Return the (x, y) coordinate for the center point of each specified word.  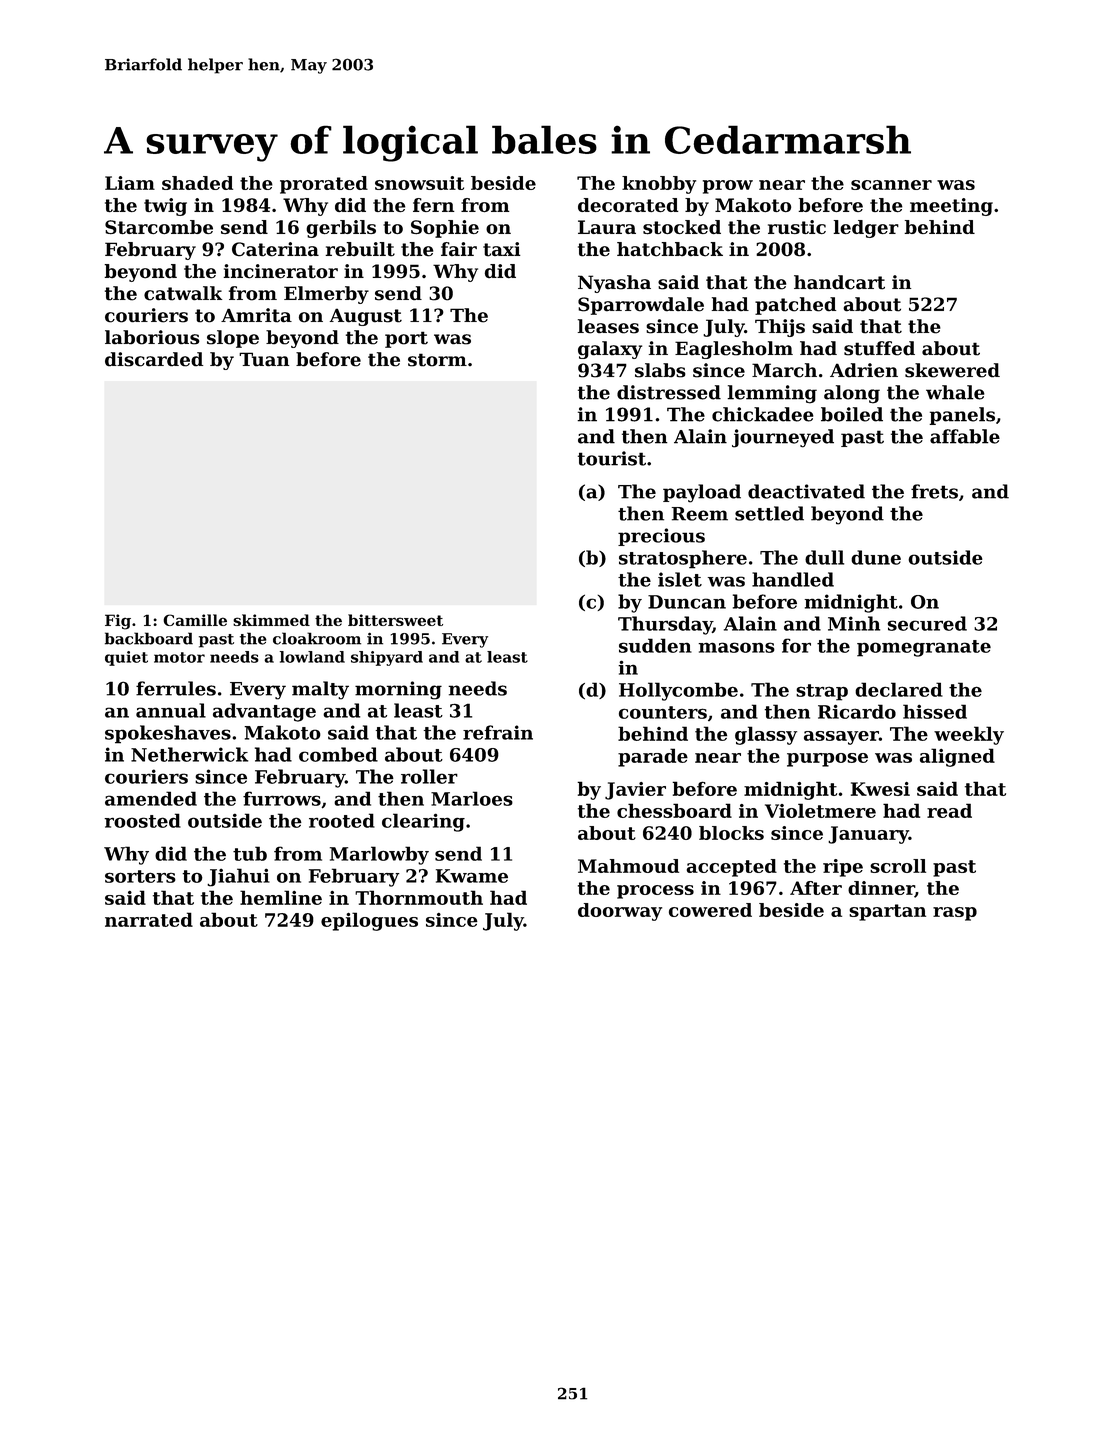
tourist (612, 458)
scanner (891, 185)
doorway (620, 912)
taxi (502, 249)
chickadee (763, 414)
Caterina (275, 249)
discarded (154, 359)
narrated (149, 919)
